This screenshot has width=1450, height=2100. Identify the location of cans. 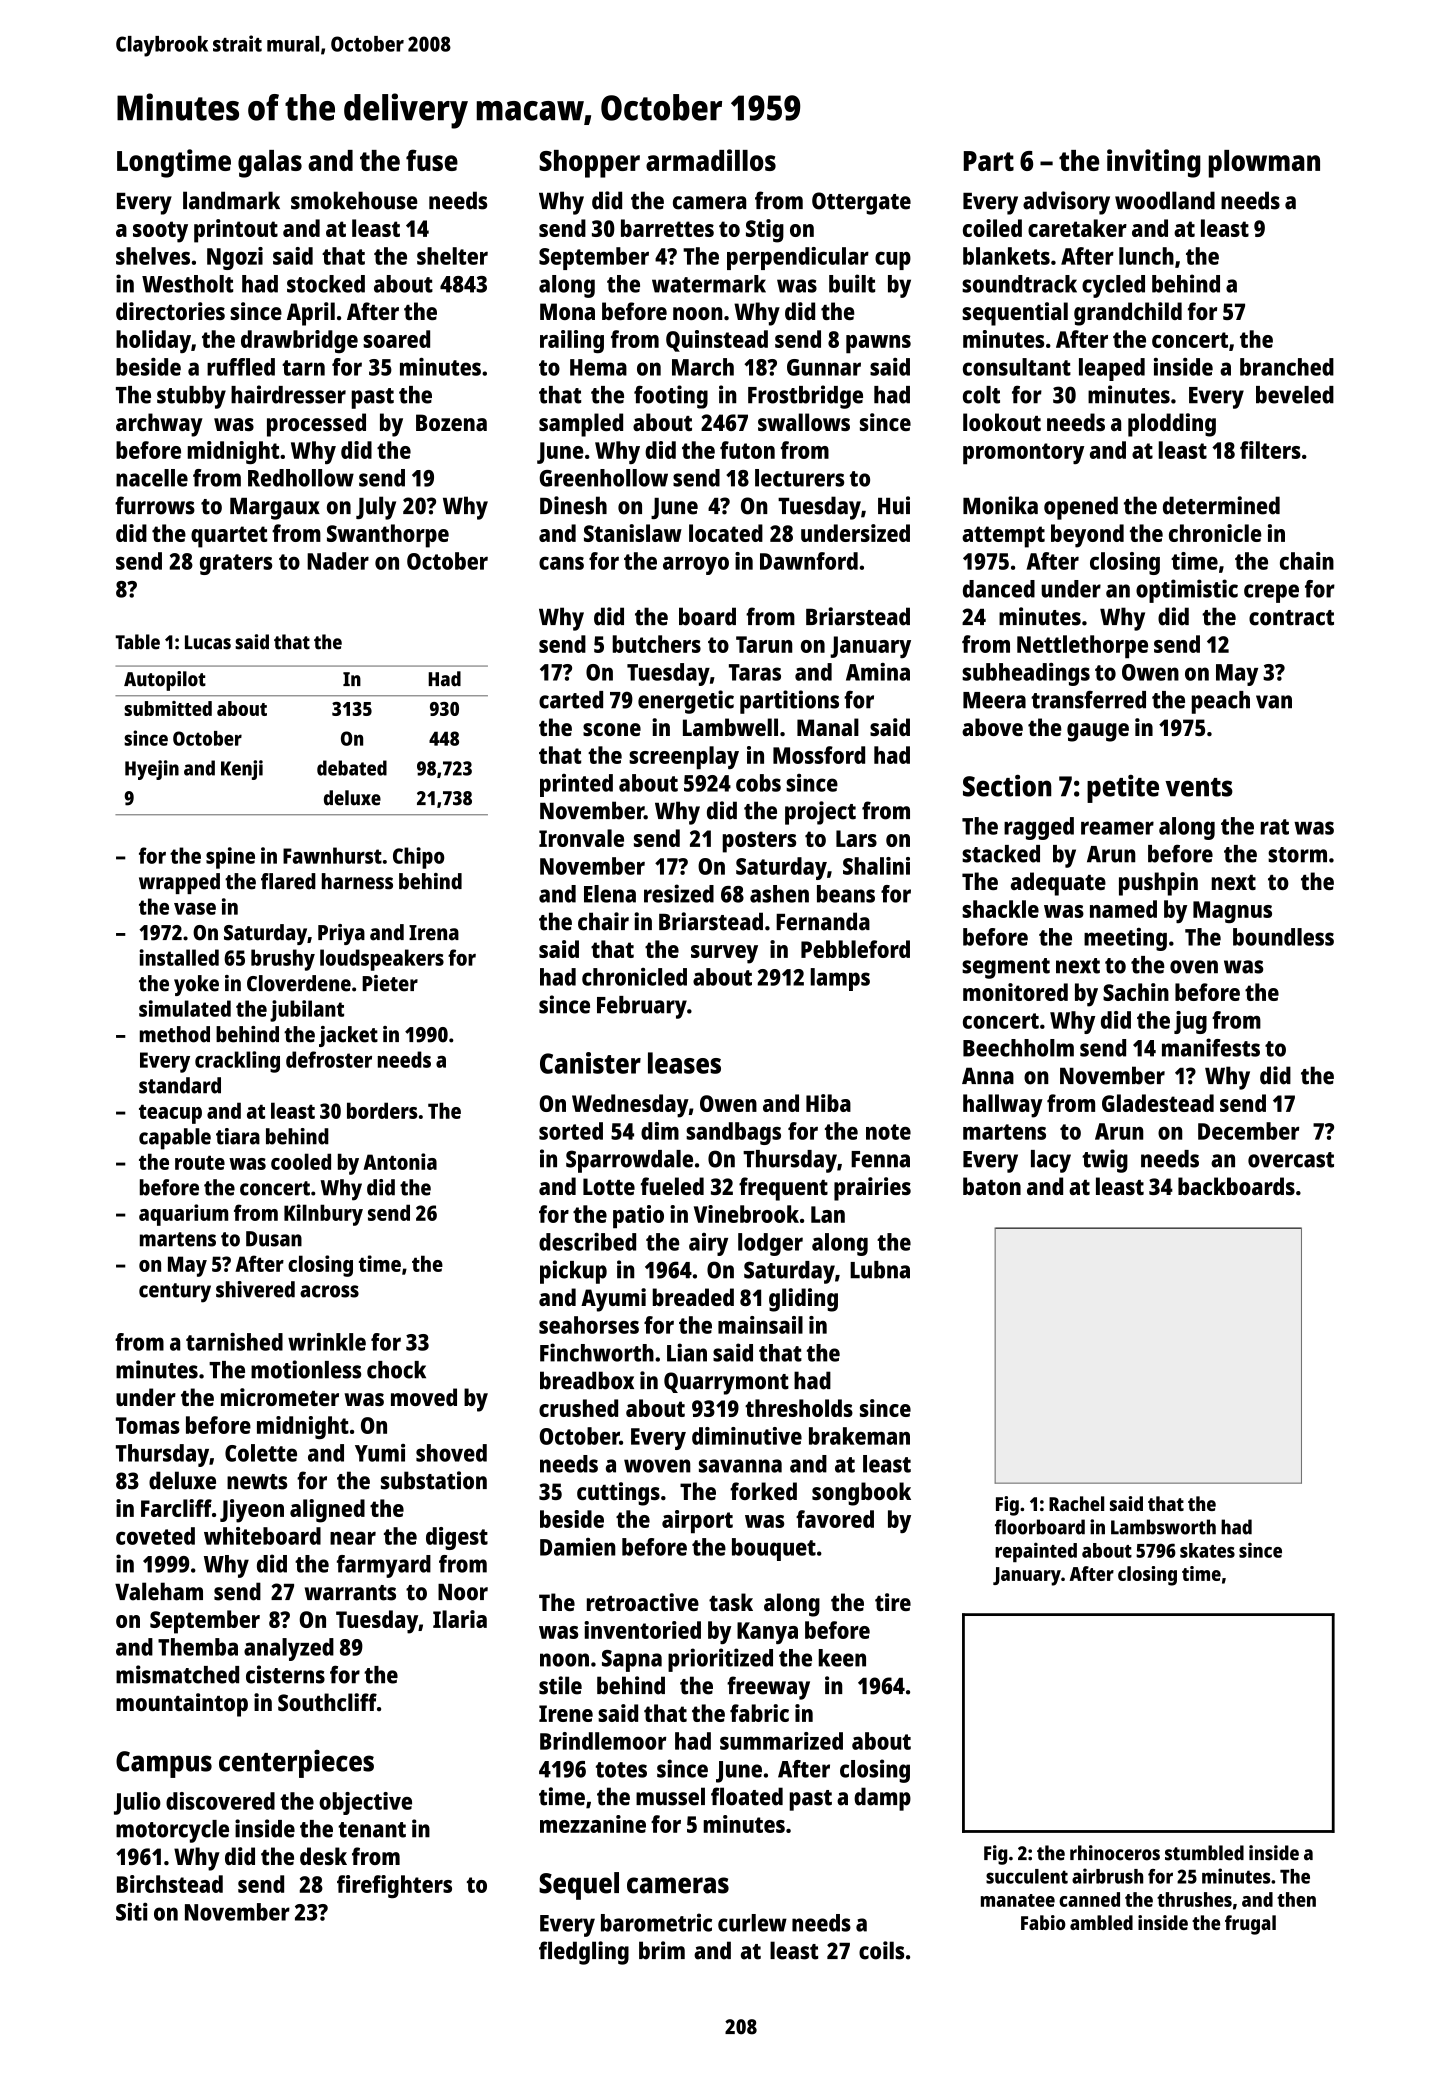
(561, 563).
